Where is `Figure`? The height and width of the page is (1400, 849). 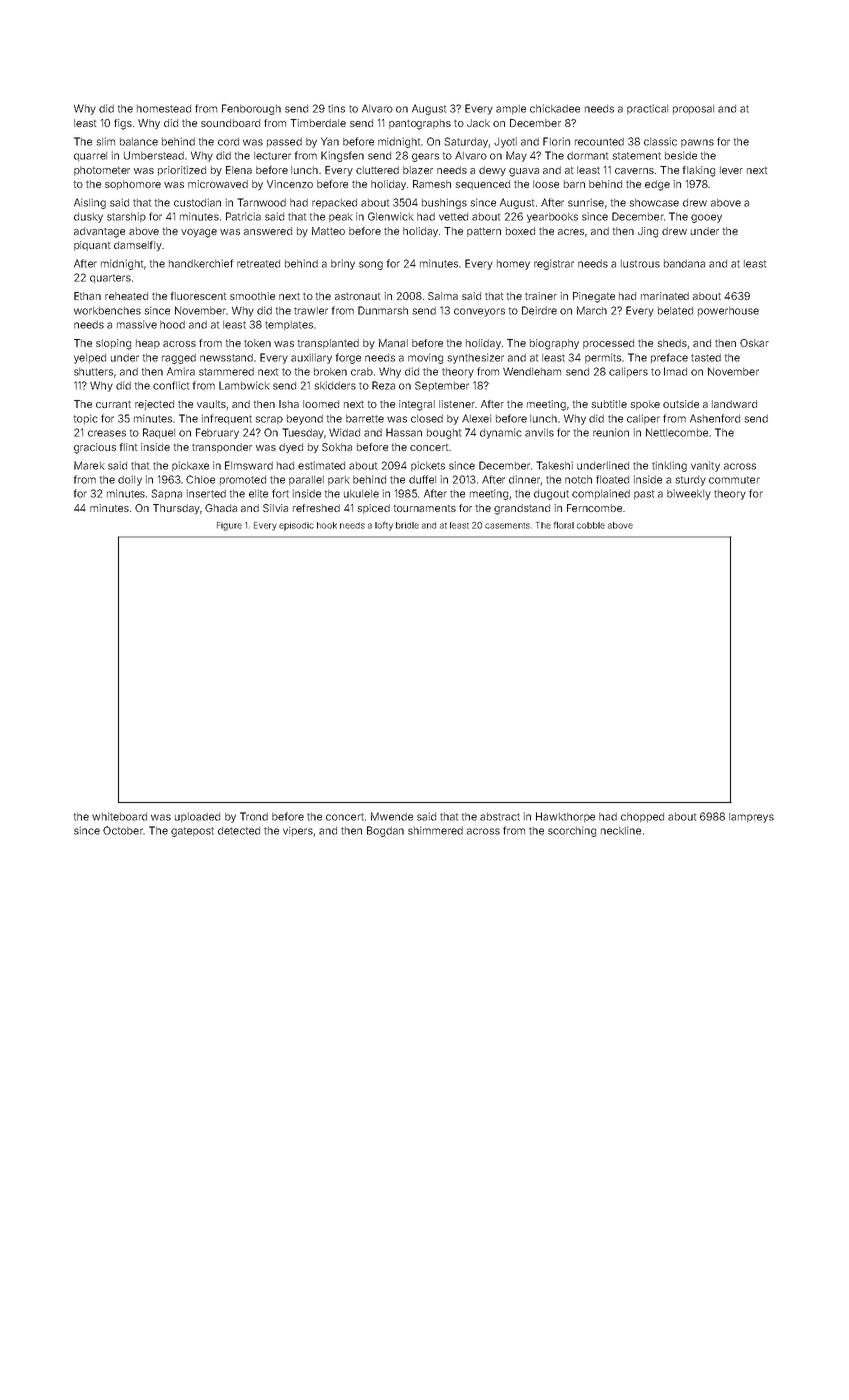 Figure is located at coordinates (229, 526).
